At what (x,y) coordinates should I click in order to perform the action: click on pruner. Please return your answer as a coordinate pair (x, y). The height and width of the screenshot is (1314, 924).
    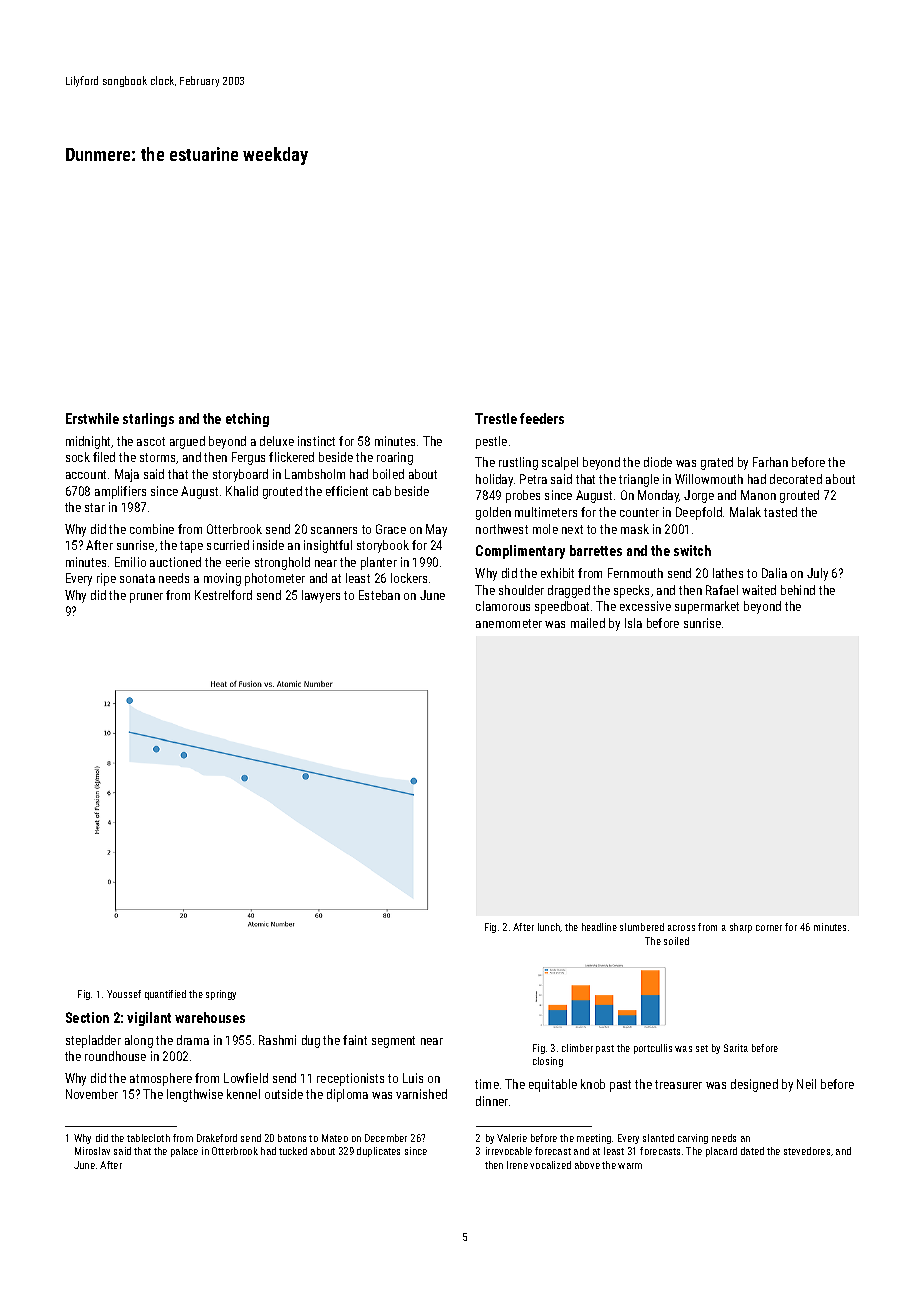
    Looking at the image, I should click on (146, 598).
